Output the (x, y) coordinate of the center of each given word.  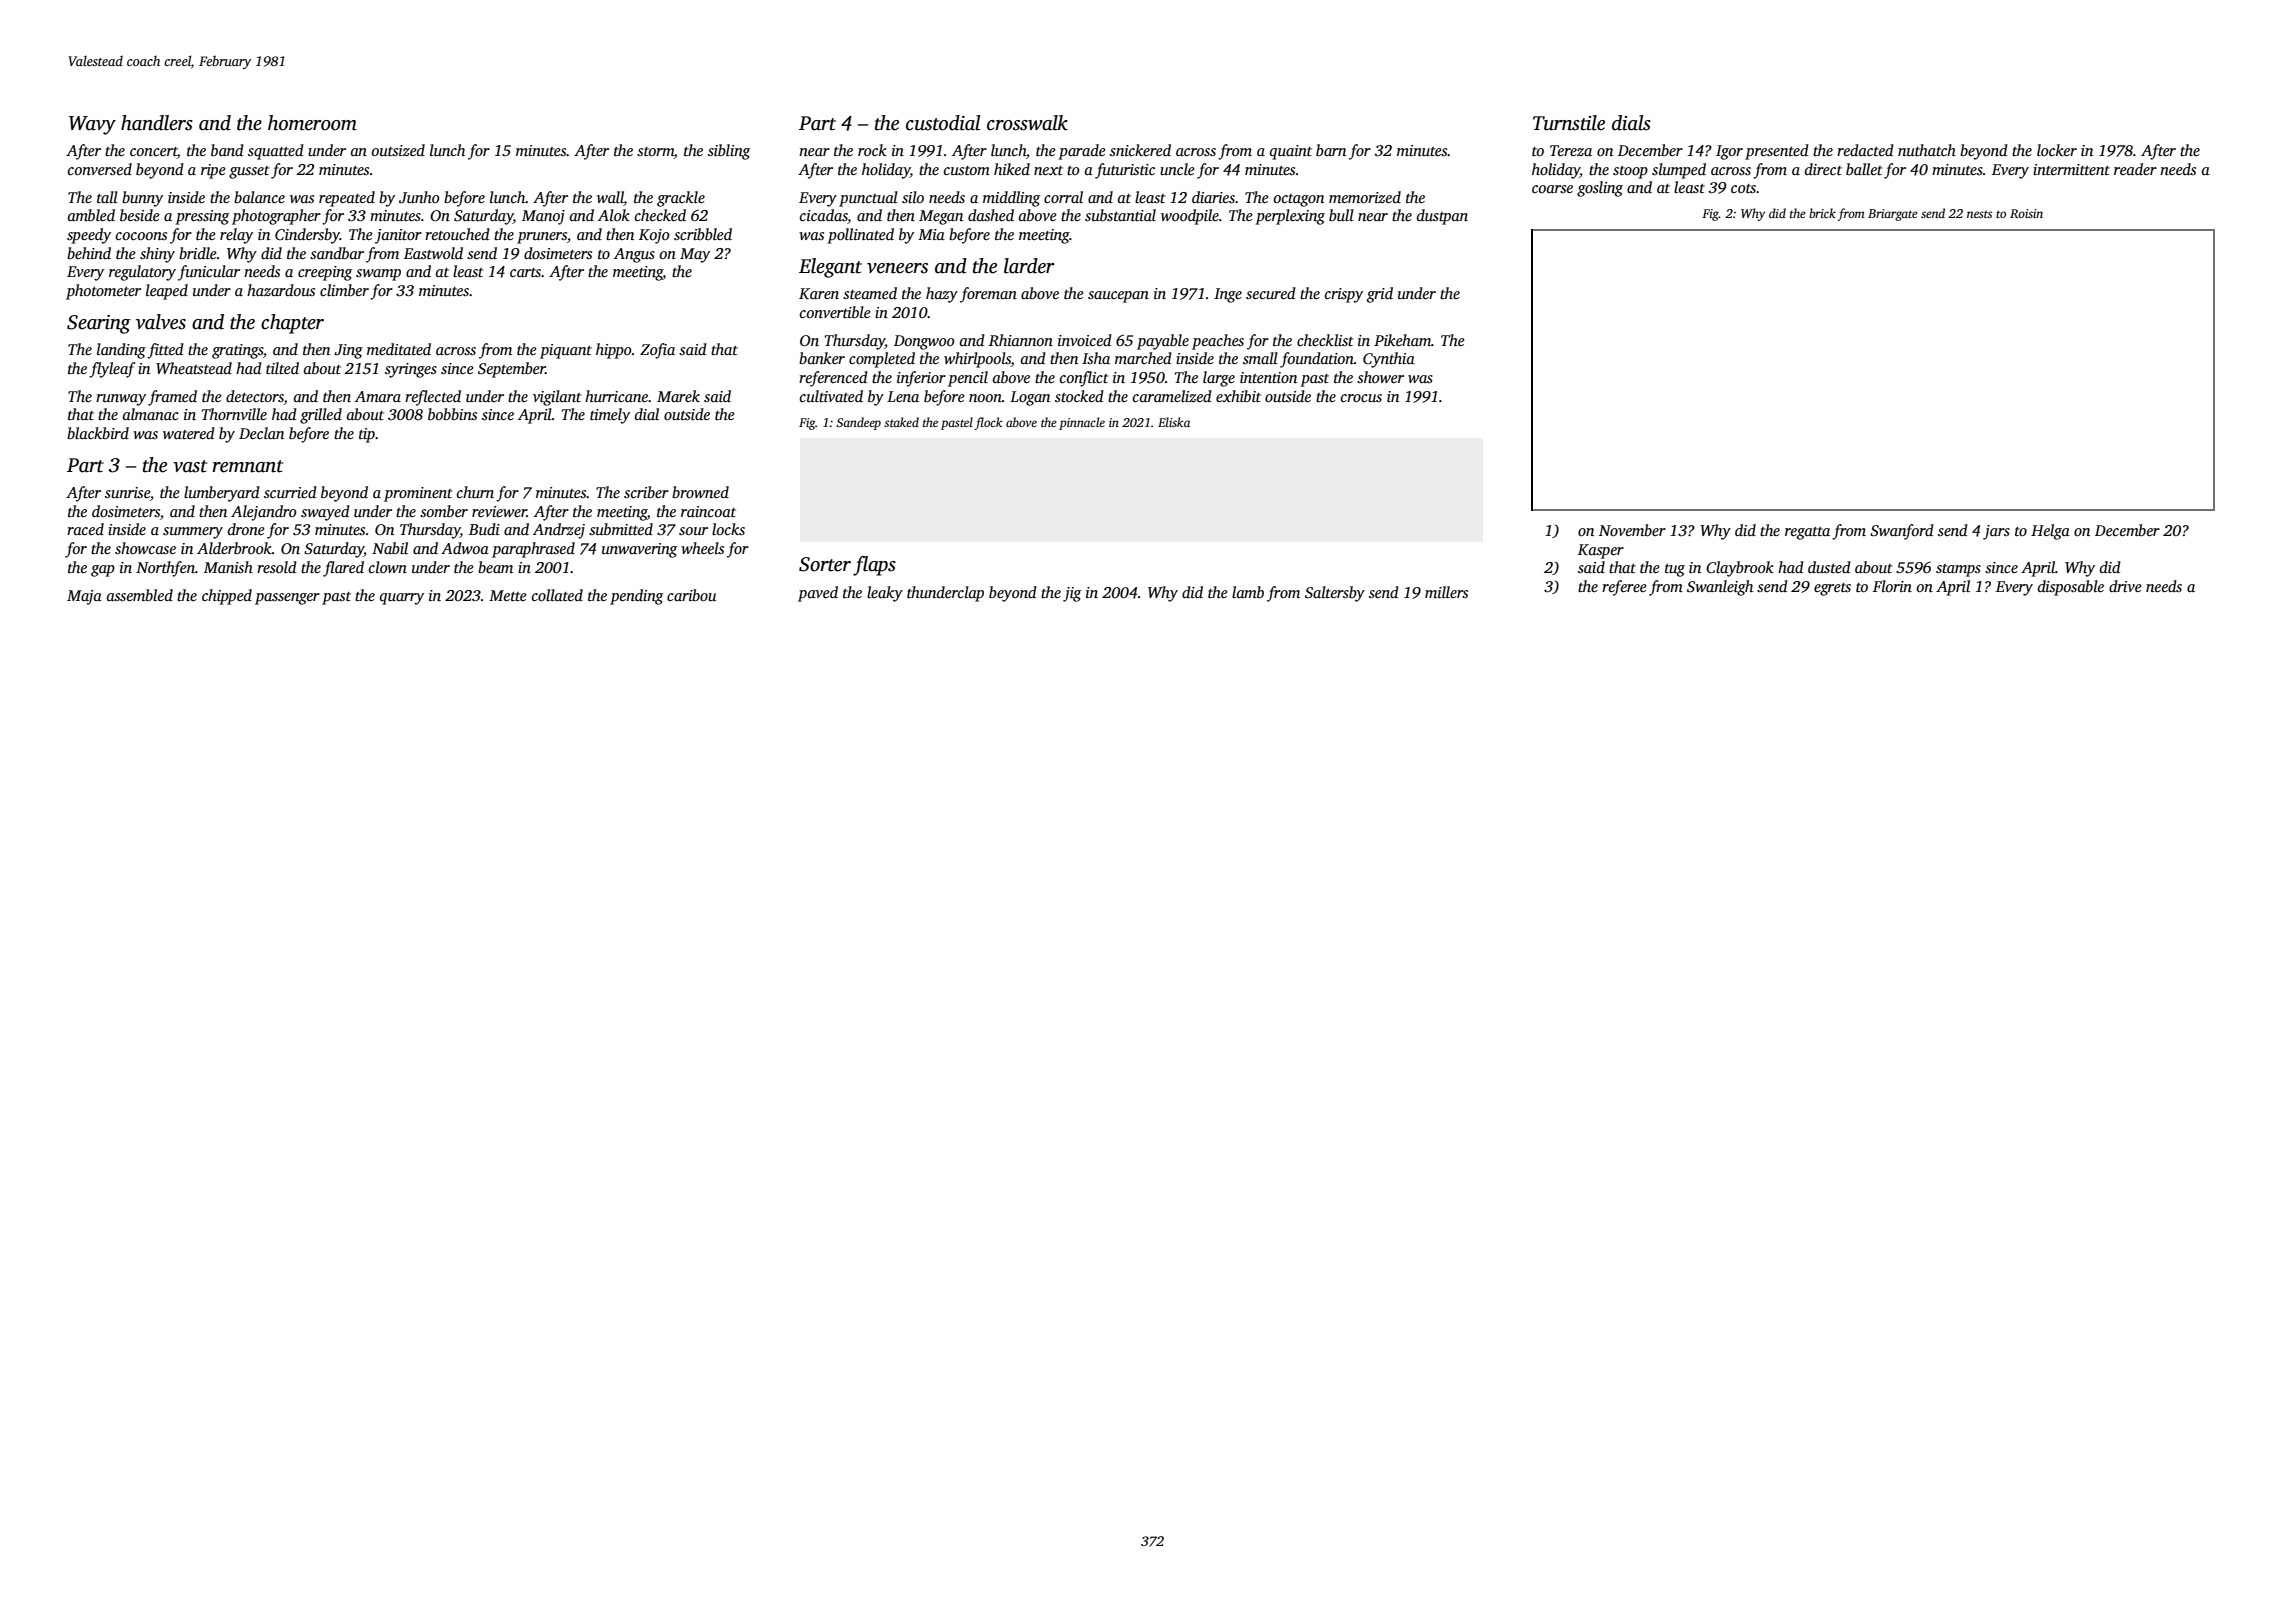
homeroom (312, 123)
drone (246, 529)
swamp (378, 275)
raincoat (708, 511)
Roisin (2026, 213)
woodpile (1190, 217)
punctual (868, 199)
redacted (1865, 150)
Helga (2050, 532)
